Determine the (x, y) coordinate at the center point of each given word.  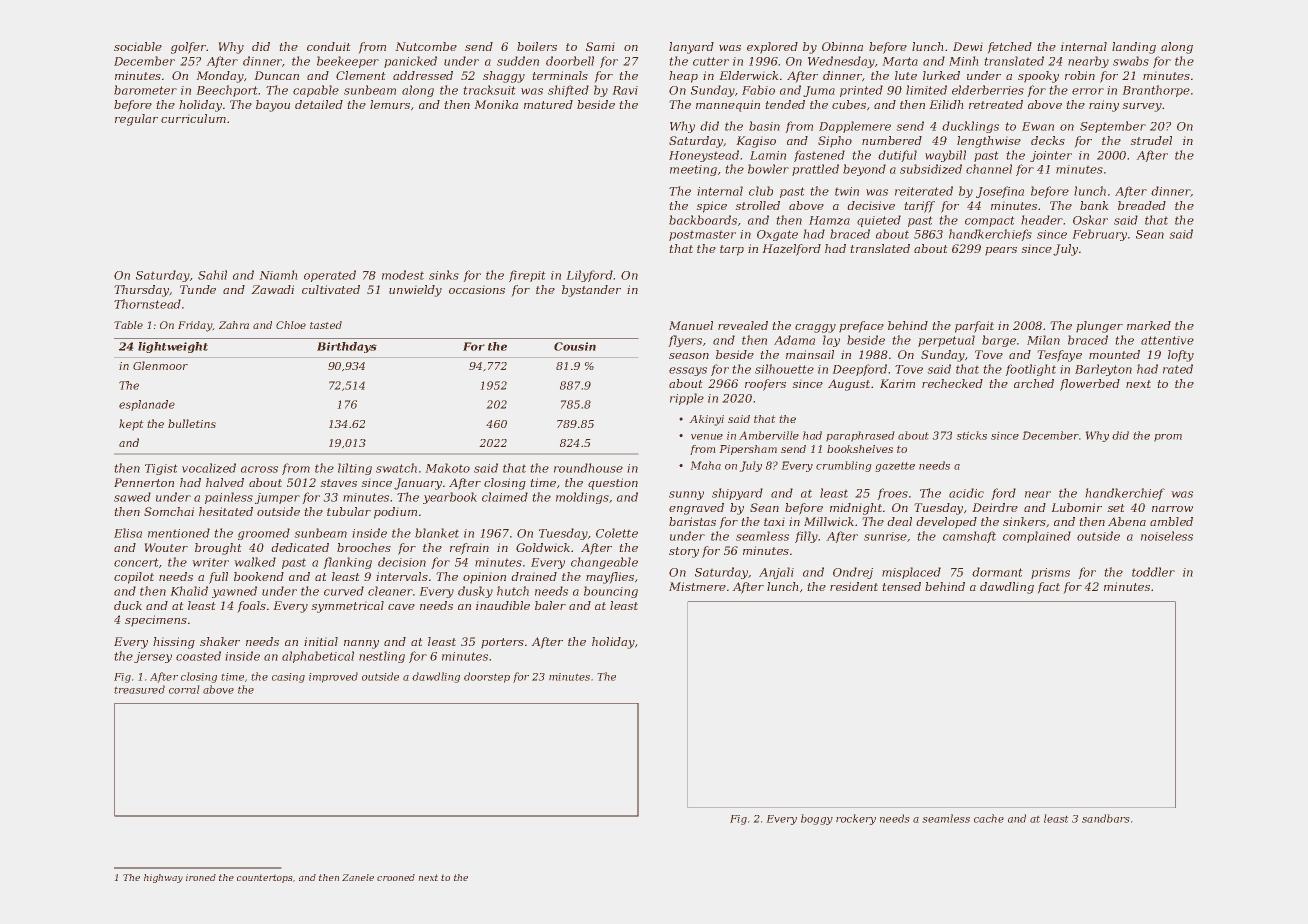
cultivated (331, 289)
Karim (897, 383)
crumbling (844, 466)
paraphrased (860, 436)
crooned (396, 877)
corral (184, 689)
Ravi (625, 90)
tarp (732, 250)
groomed (264, 534)
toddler (1153, 572)
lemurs (390, 104)
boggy (817, 819)
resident (854, 586)
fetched (1009, 48)
